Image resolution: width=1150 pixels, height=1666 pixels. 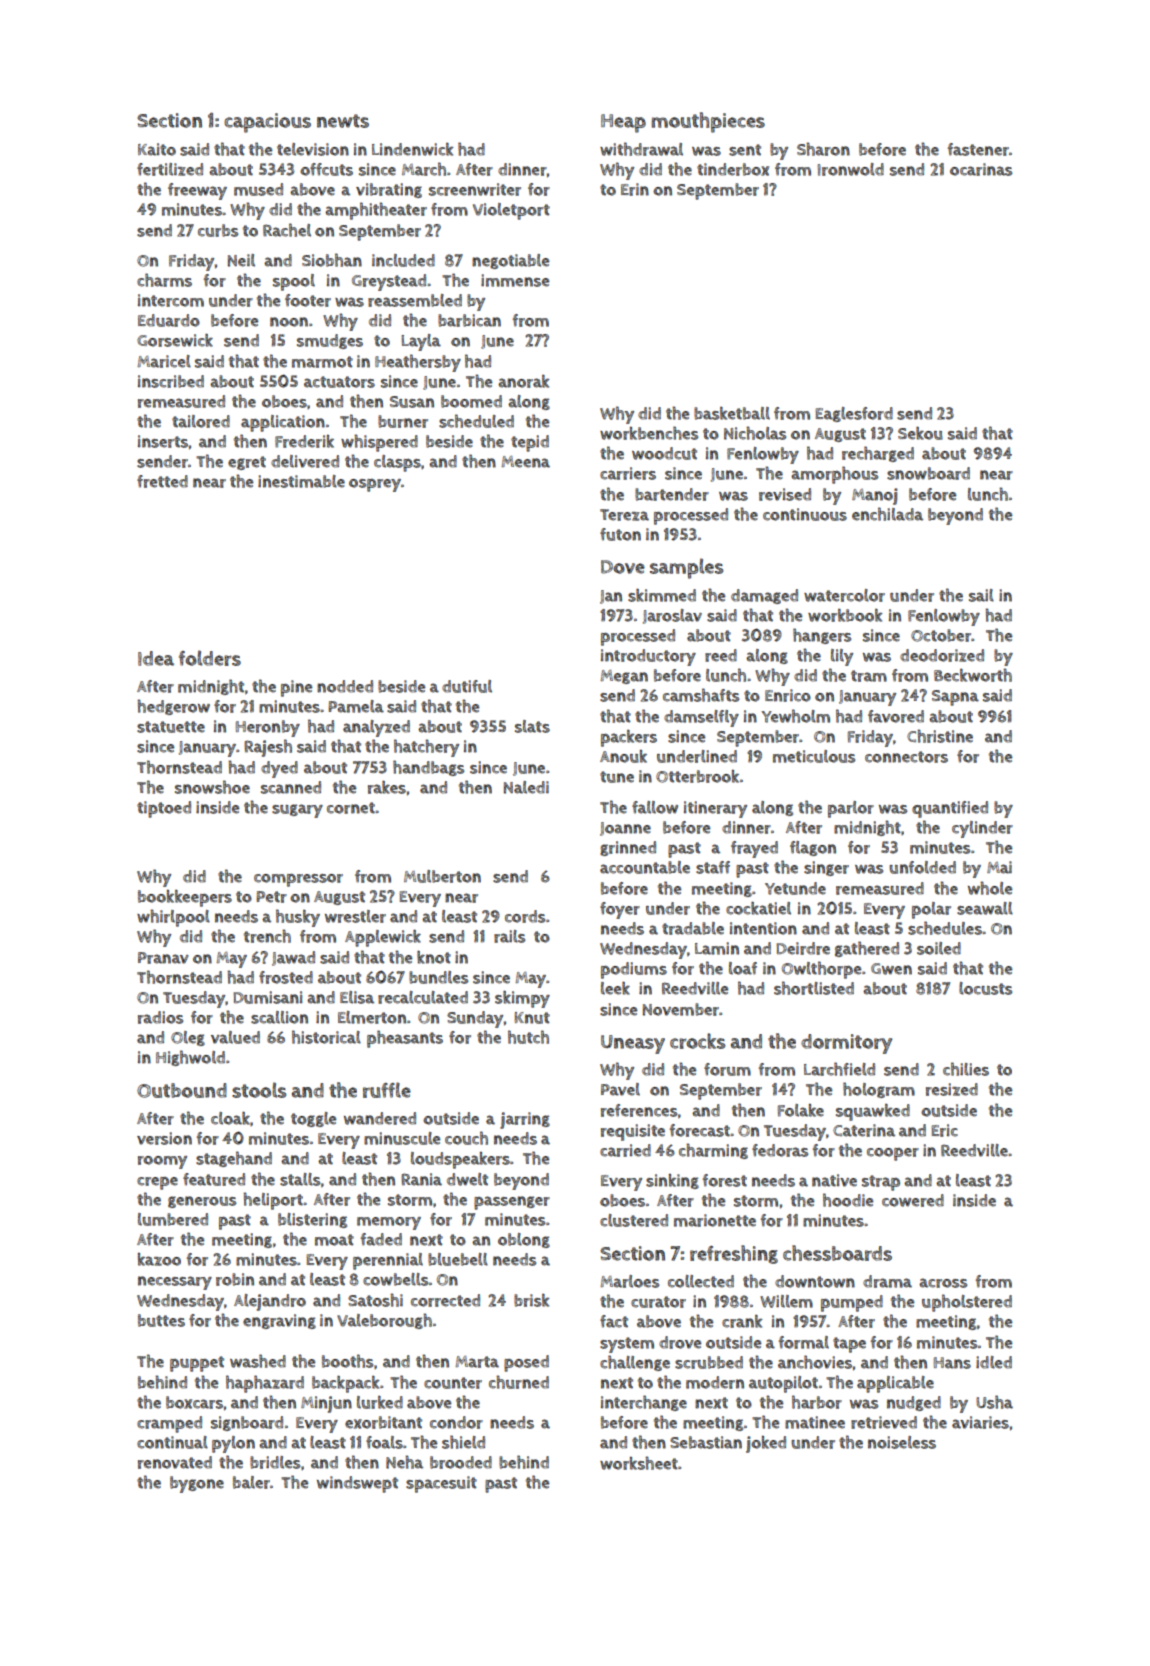 I want to click on bridles, so click(x=275, y=1462).
